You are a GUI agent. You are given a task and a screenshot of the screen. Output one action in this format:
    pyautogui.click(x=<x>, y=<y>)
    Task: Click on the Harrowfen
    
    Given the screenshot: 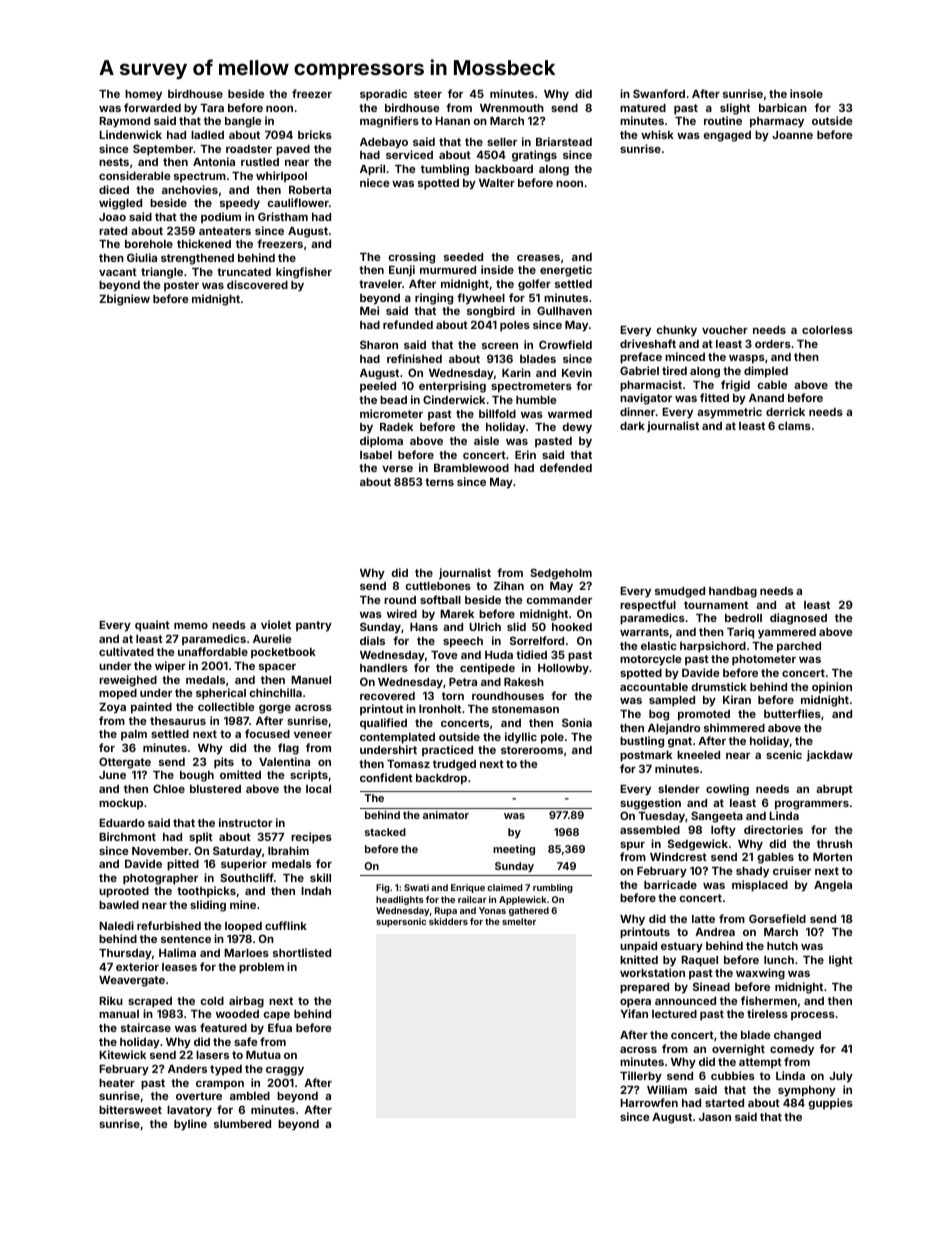 What is the action you would take?
    pyautogui.click(x=649, y=1102)
